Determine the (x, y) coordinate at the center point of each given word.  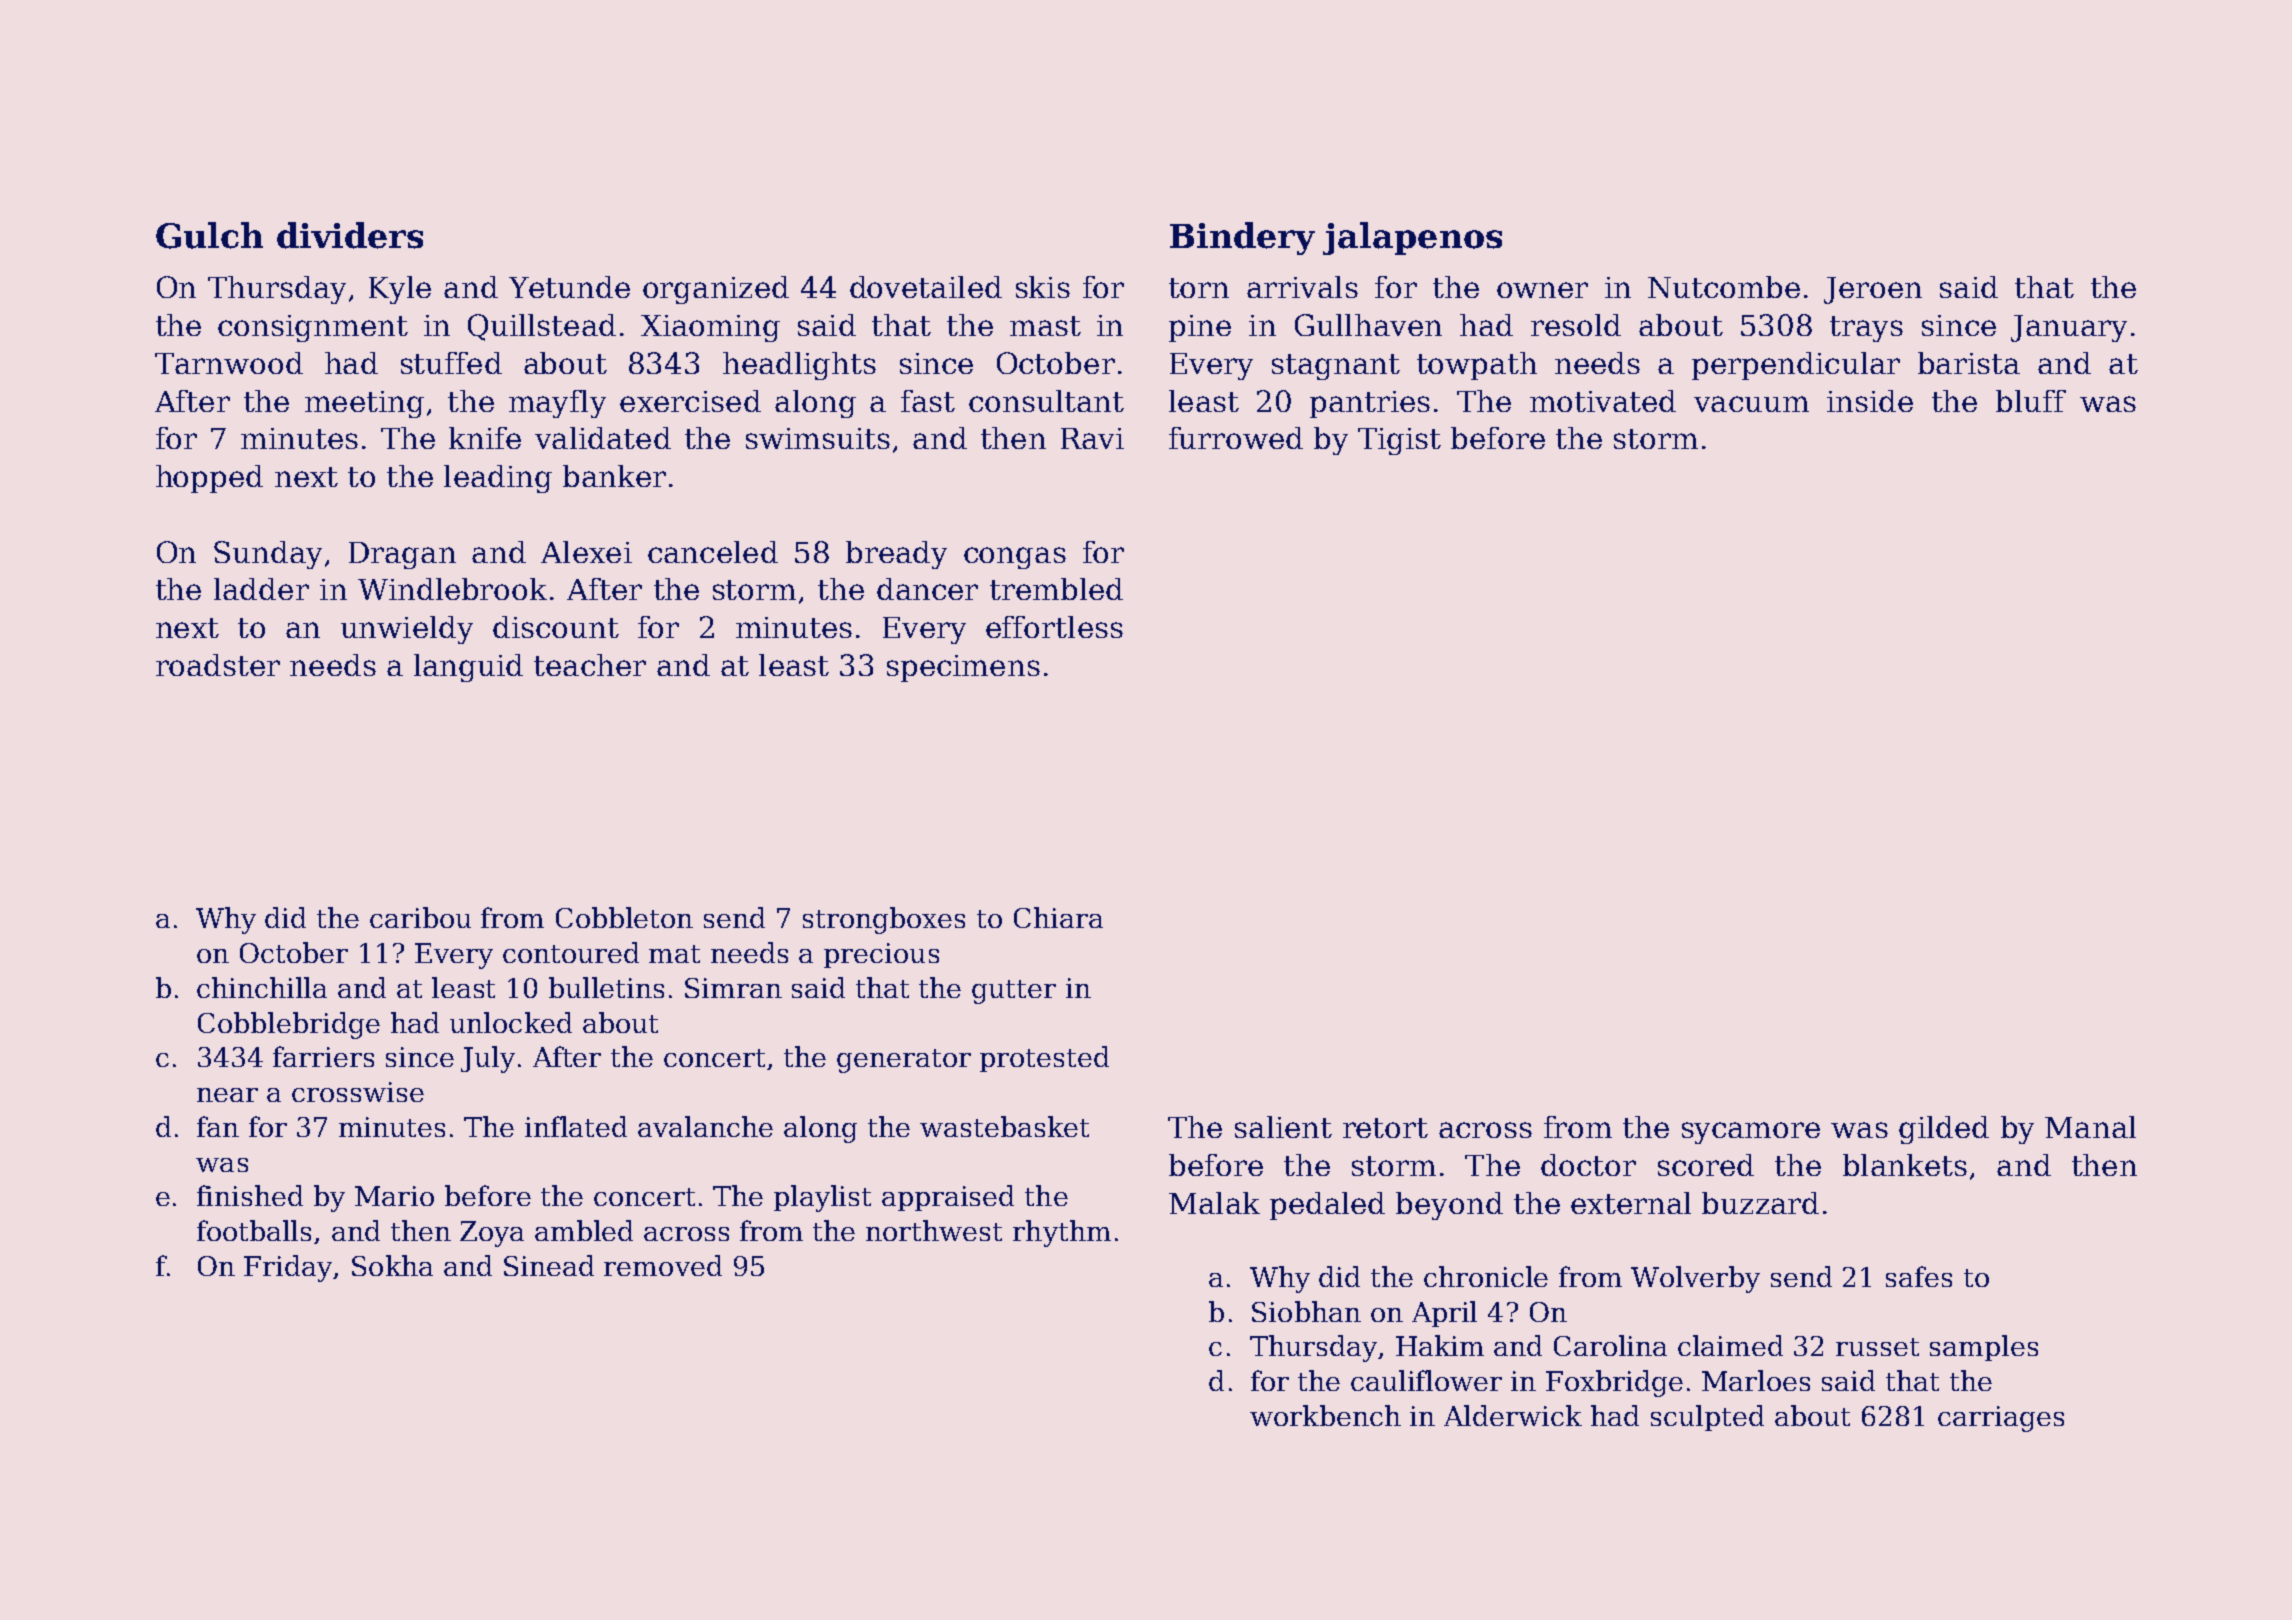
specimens (963, 668)
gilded (1944, 1130)
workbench (1325, 1415)
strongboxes (884, 920)
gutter (1014, 992)
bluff (2031, 401)
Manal (2090, 1127)
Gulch (209, 235)
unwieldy (407, 630)
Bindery (1242, 238)
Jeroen (1873, 290)
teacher (590, 665)
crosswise (358, 1092)
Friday (288, 1268)
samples (1984, 1348)
